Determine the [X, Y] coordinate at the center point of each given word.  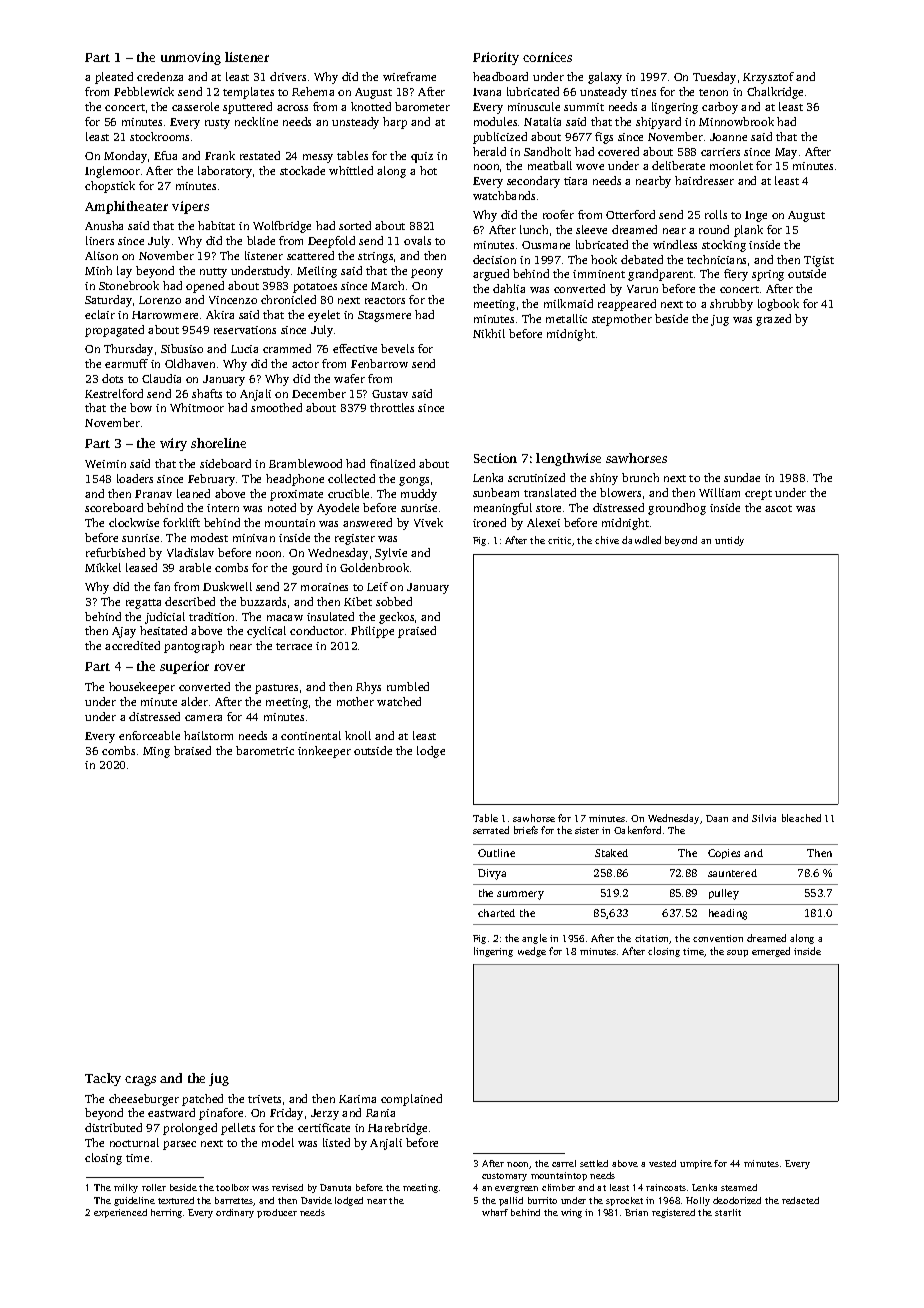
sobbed [394, 601]
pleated [114, 78]
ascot [778, 508]
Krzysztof [768, 78]
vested [662, 1163]
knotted [371, 106]
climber [558, 1187]
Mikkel [103, 567]
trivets [264, 1099]
